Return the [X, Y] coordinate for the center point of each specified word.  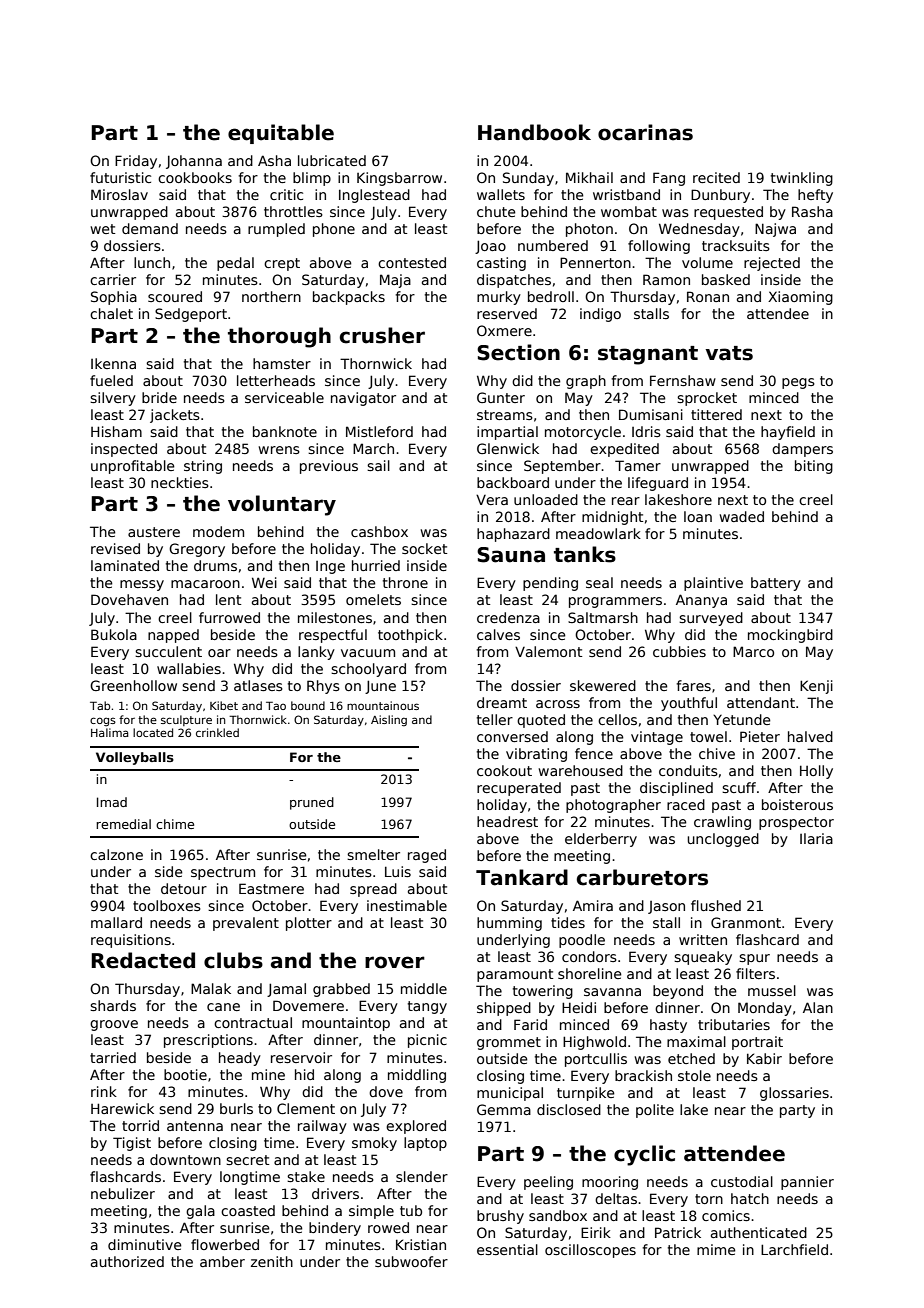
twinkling [802, 179]
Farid [530, 1024]
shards [113, 1005]
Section [518, 352]
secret [247, 1160]
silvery [113, 399]
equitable [281, 134]
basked [726, 279]
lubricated [332, 160]
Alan [818, 1007]
